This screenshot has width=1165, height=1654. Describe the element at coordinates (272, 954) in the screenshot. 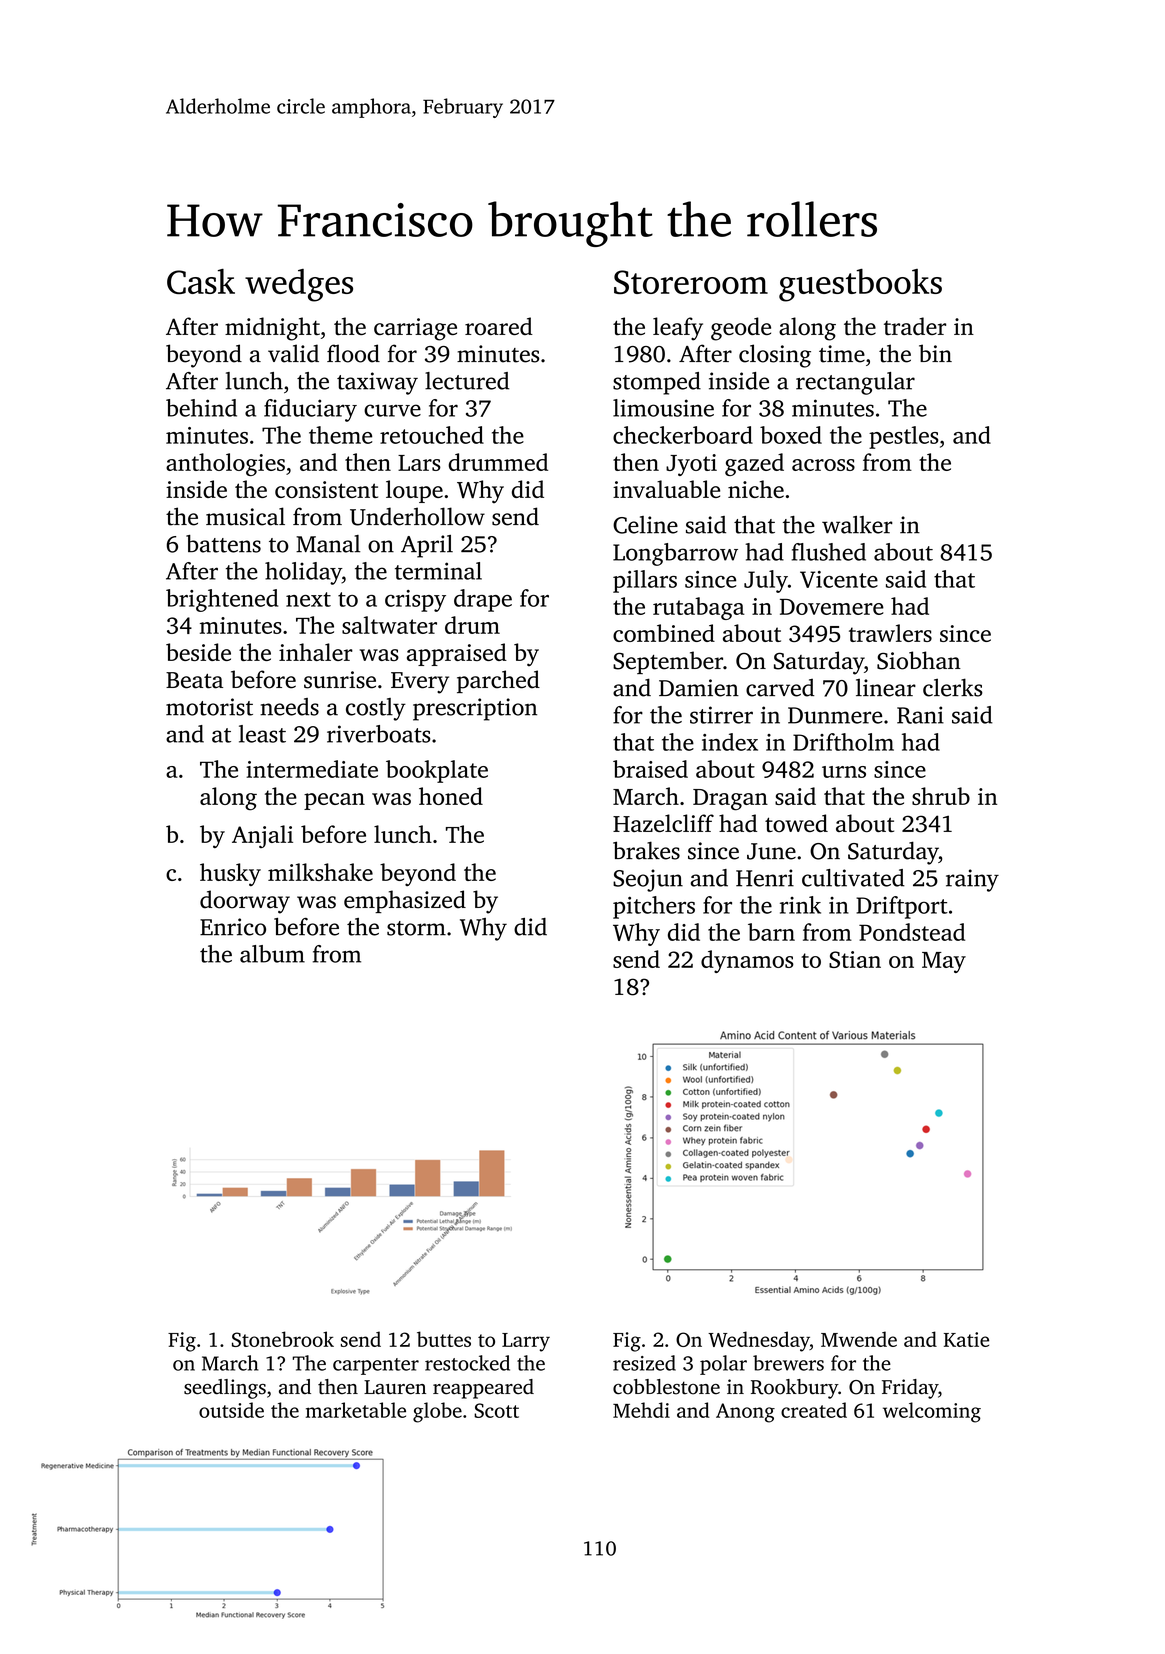

I see `album` at that location.
